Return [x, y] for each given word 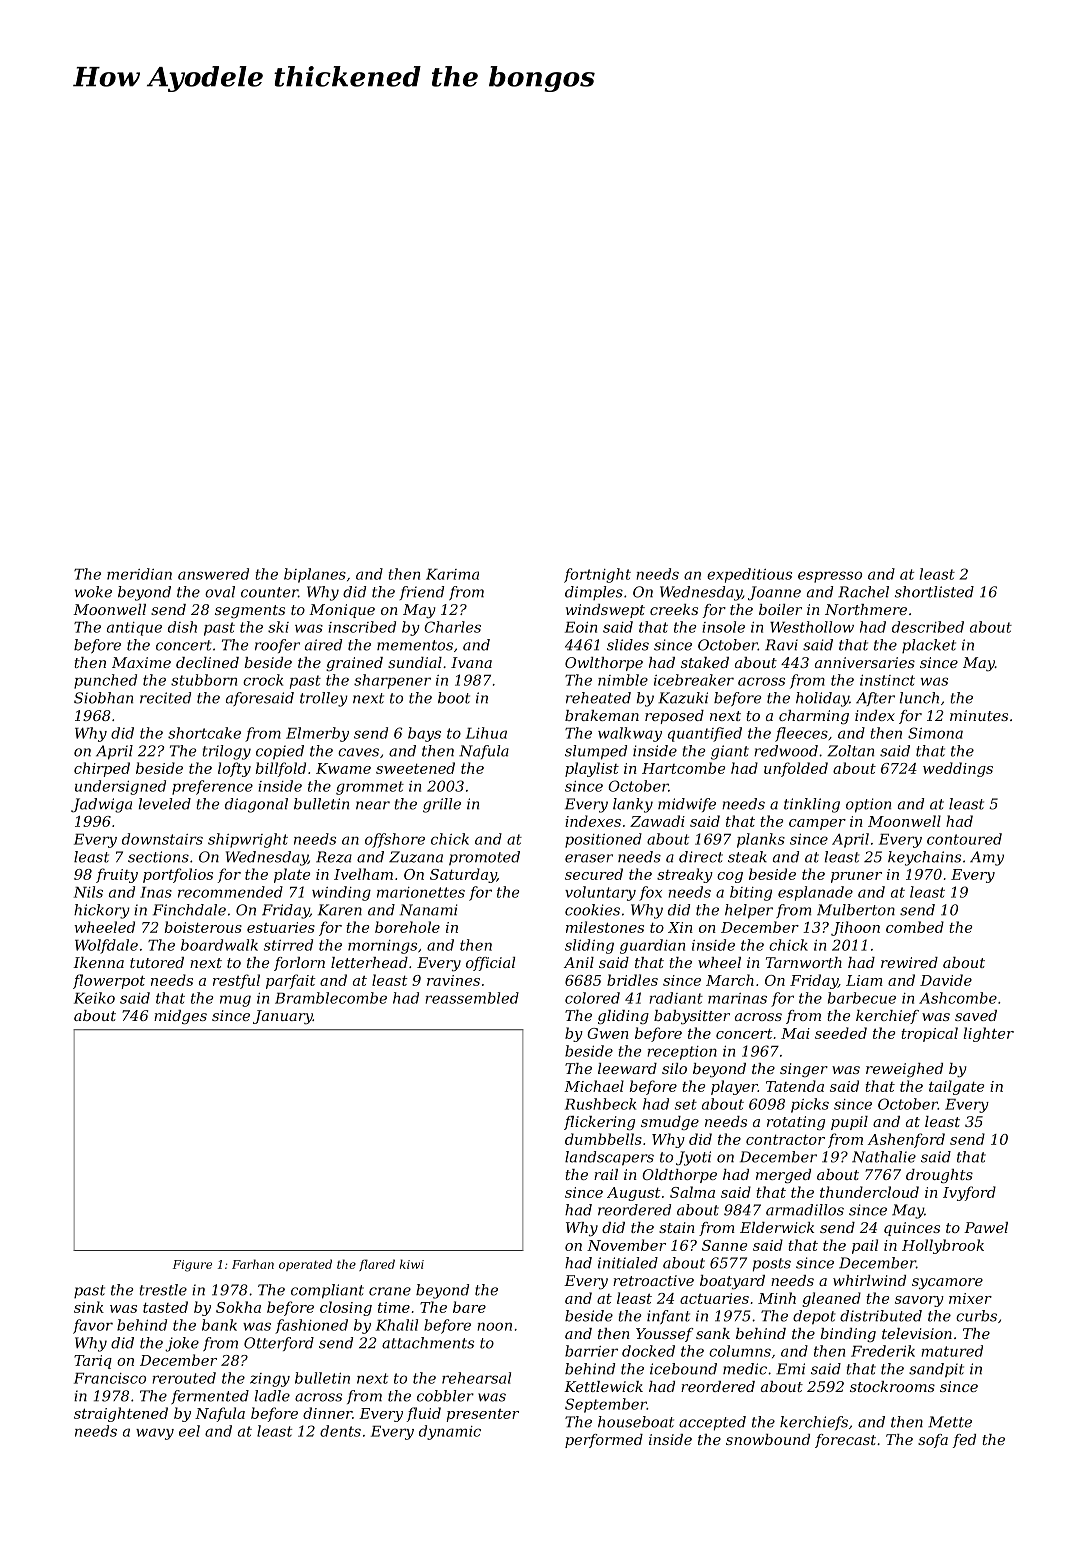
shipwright [248, 840]
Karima [452, 574]
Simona [935, 733]
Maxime [141, 662]
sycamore [947, 1284]
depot [814, 1317]
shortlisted [934, 592]
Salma [692, 1192]
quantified [705, 734]
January [283, 1017]
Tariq [93, 1362]
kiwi [412, 1264]
